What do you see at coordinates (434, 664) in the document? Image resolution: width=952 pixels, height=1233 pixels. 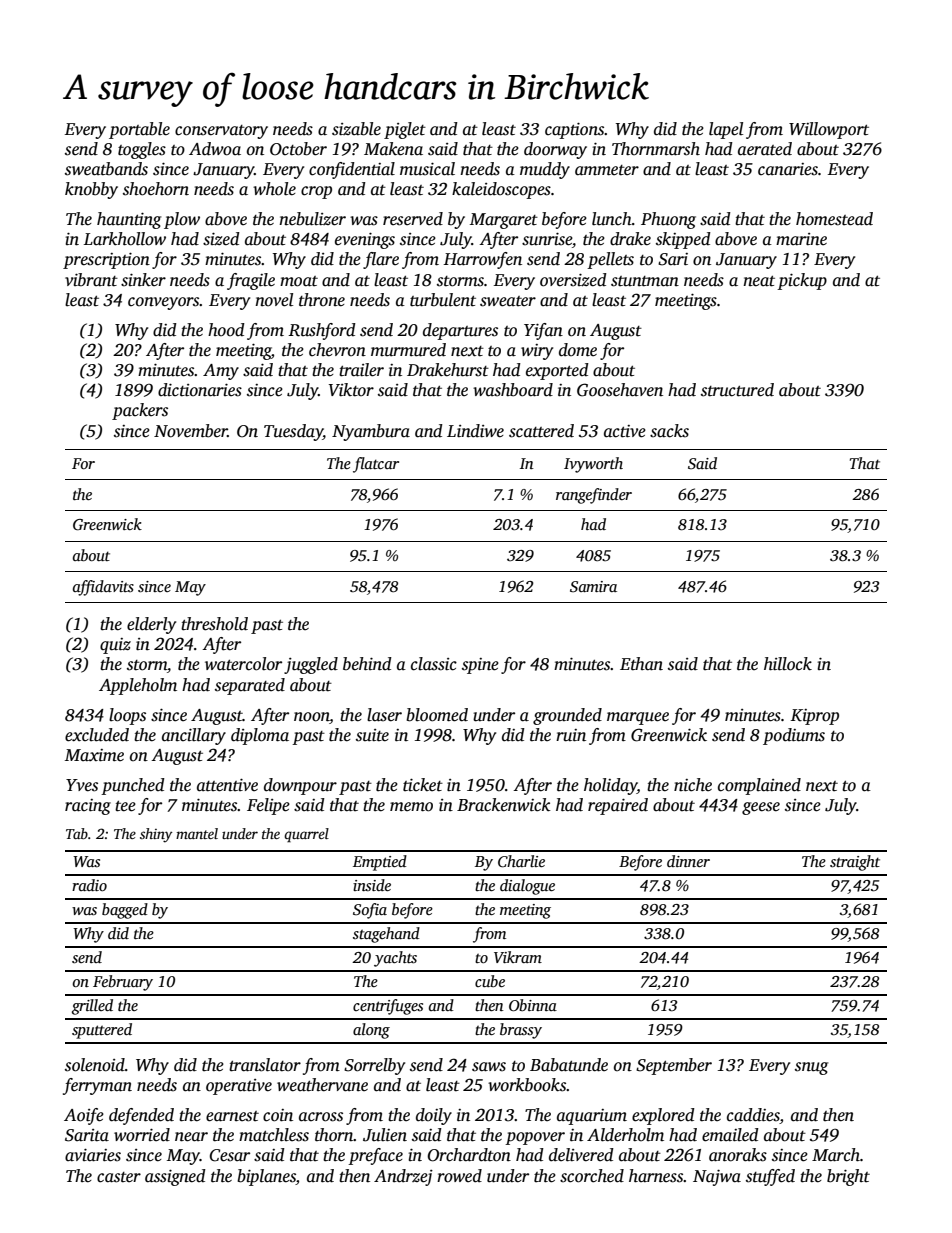 I see `classic` at bounding box center [434, 664].
